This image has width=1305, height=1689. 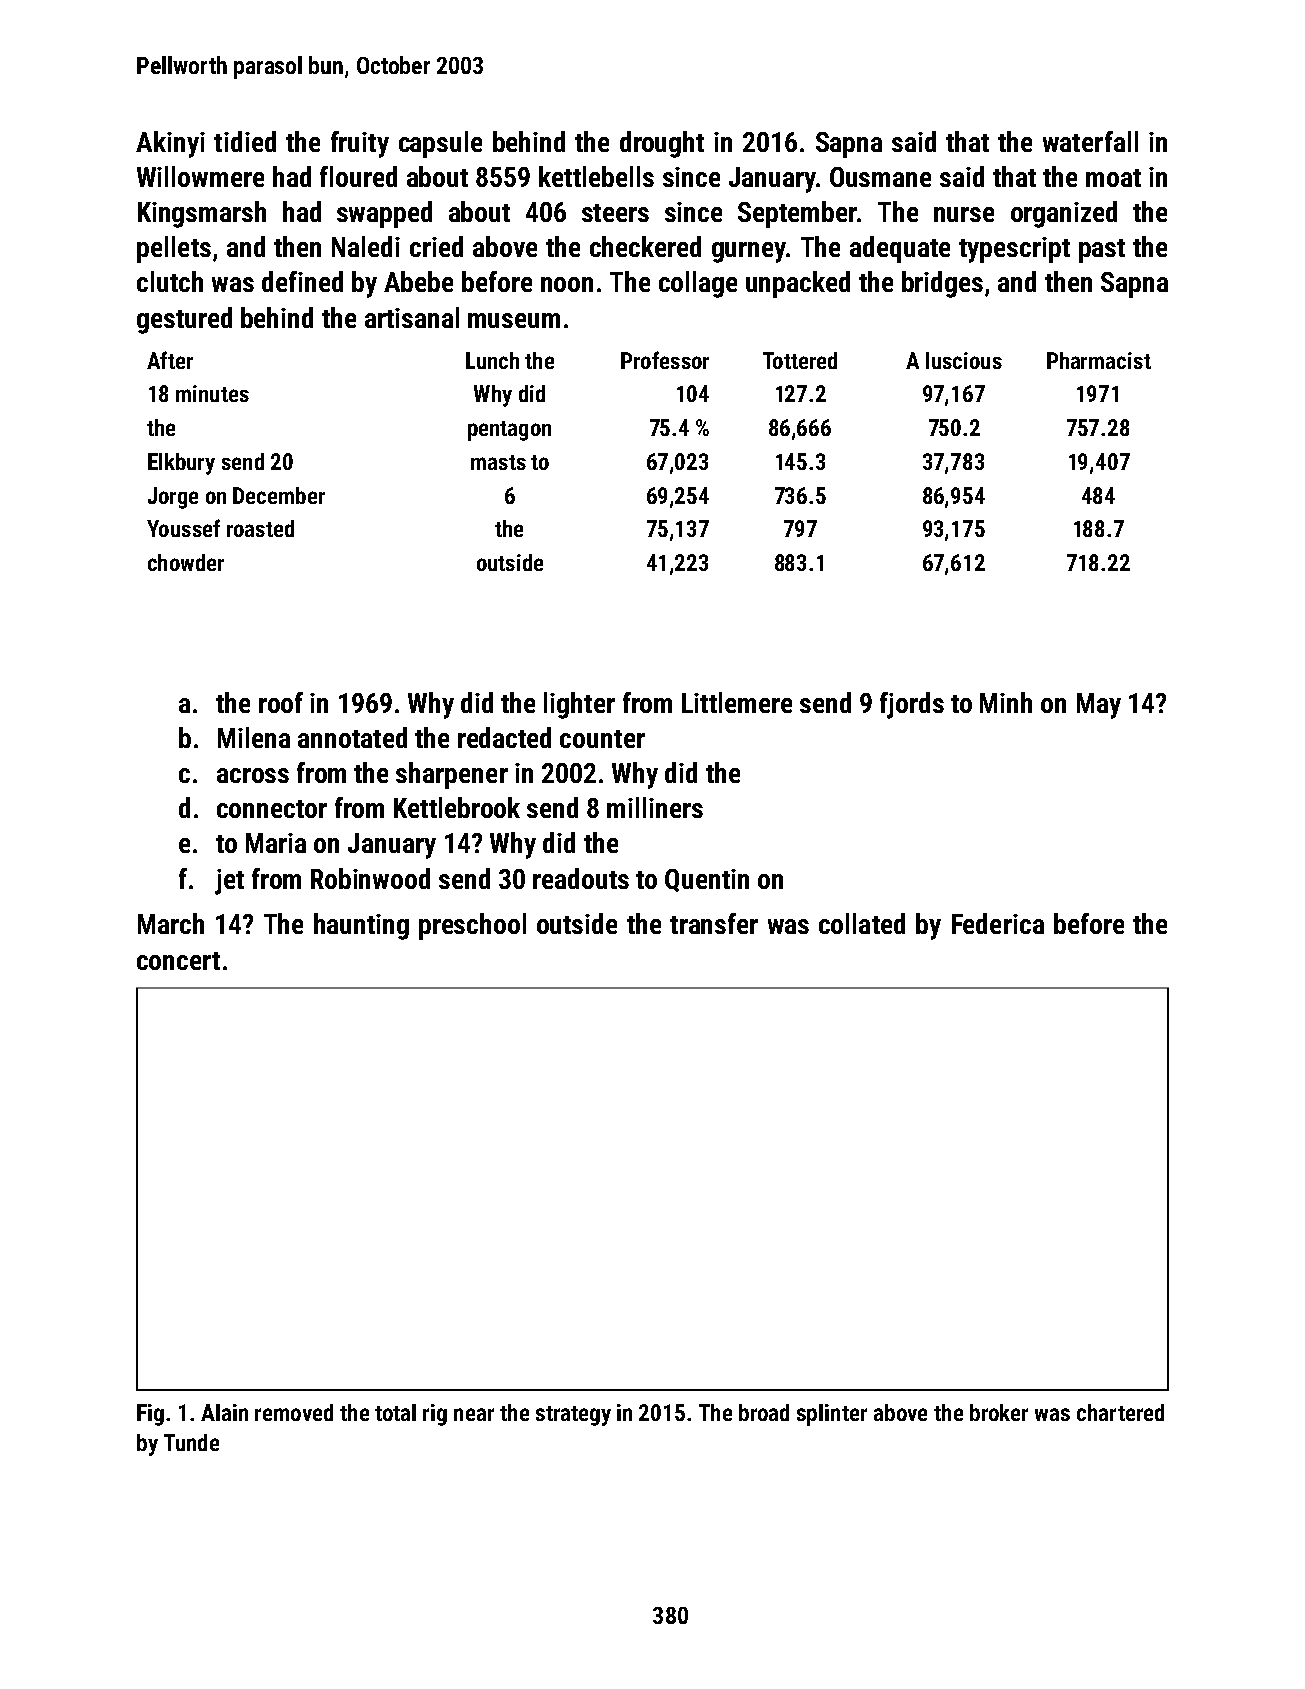 I want to click on Quentin, so click(x=707, y=880).
